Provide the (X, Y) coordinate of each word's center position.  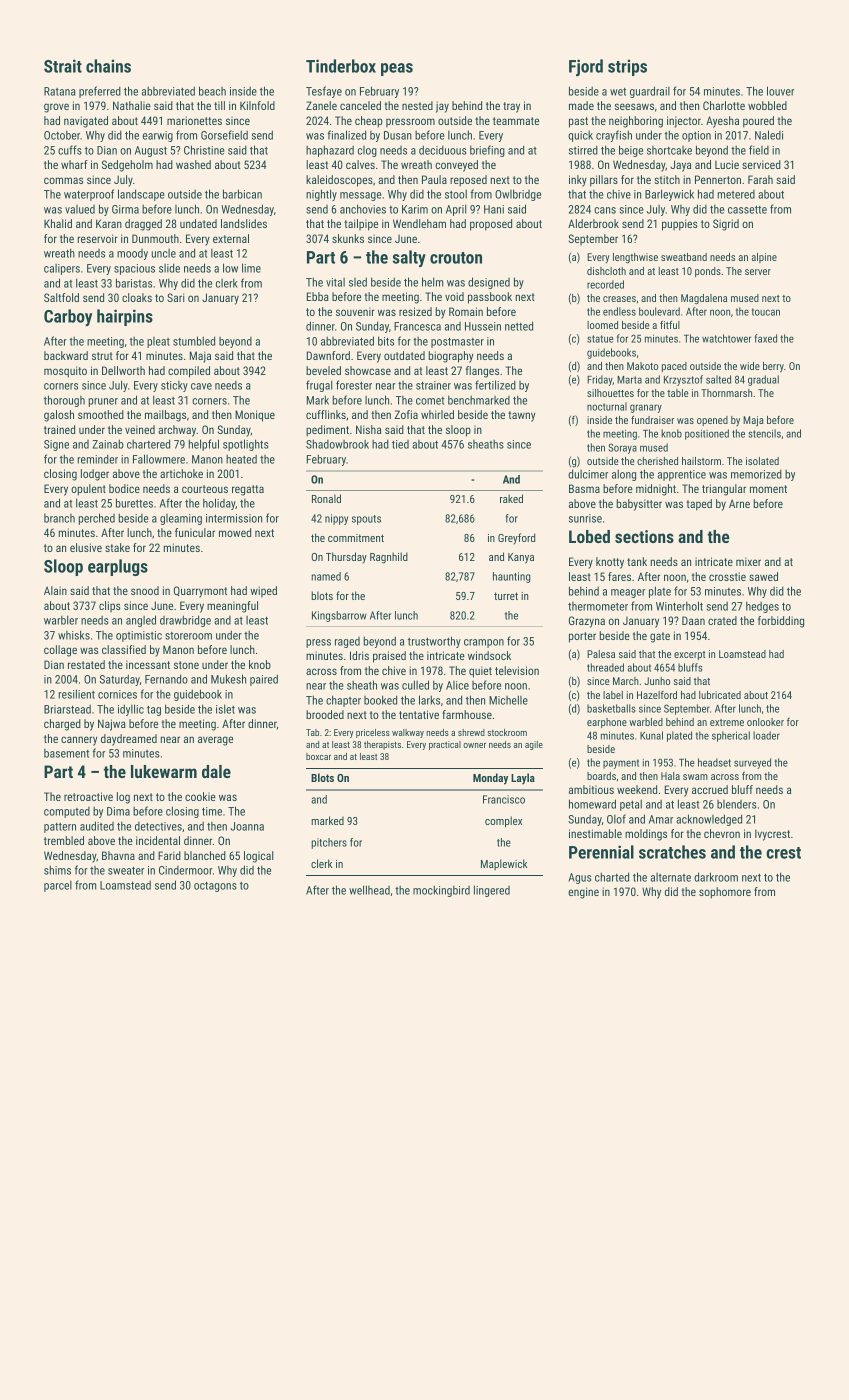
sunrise (585, 518)
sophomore (725, 893)
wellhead (369, 890)
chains (108, 66)
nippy (336, 519)
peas (397, 69)
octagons (215, 887)
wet (618, 92)
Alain (55, 590)
